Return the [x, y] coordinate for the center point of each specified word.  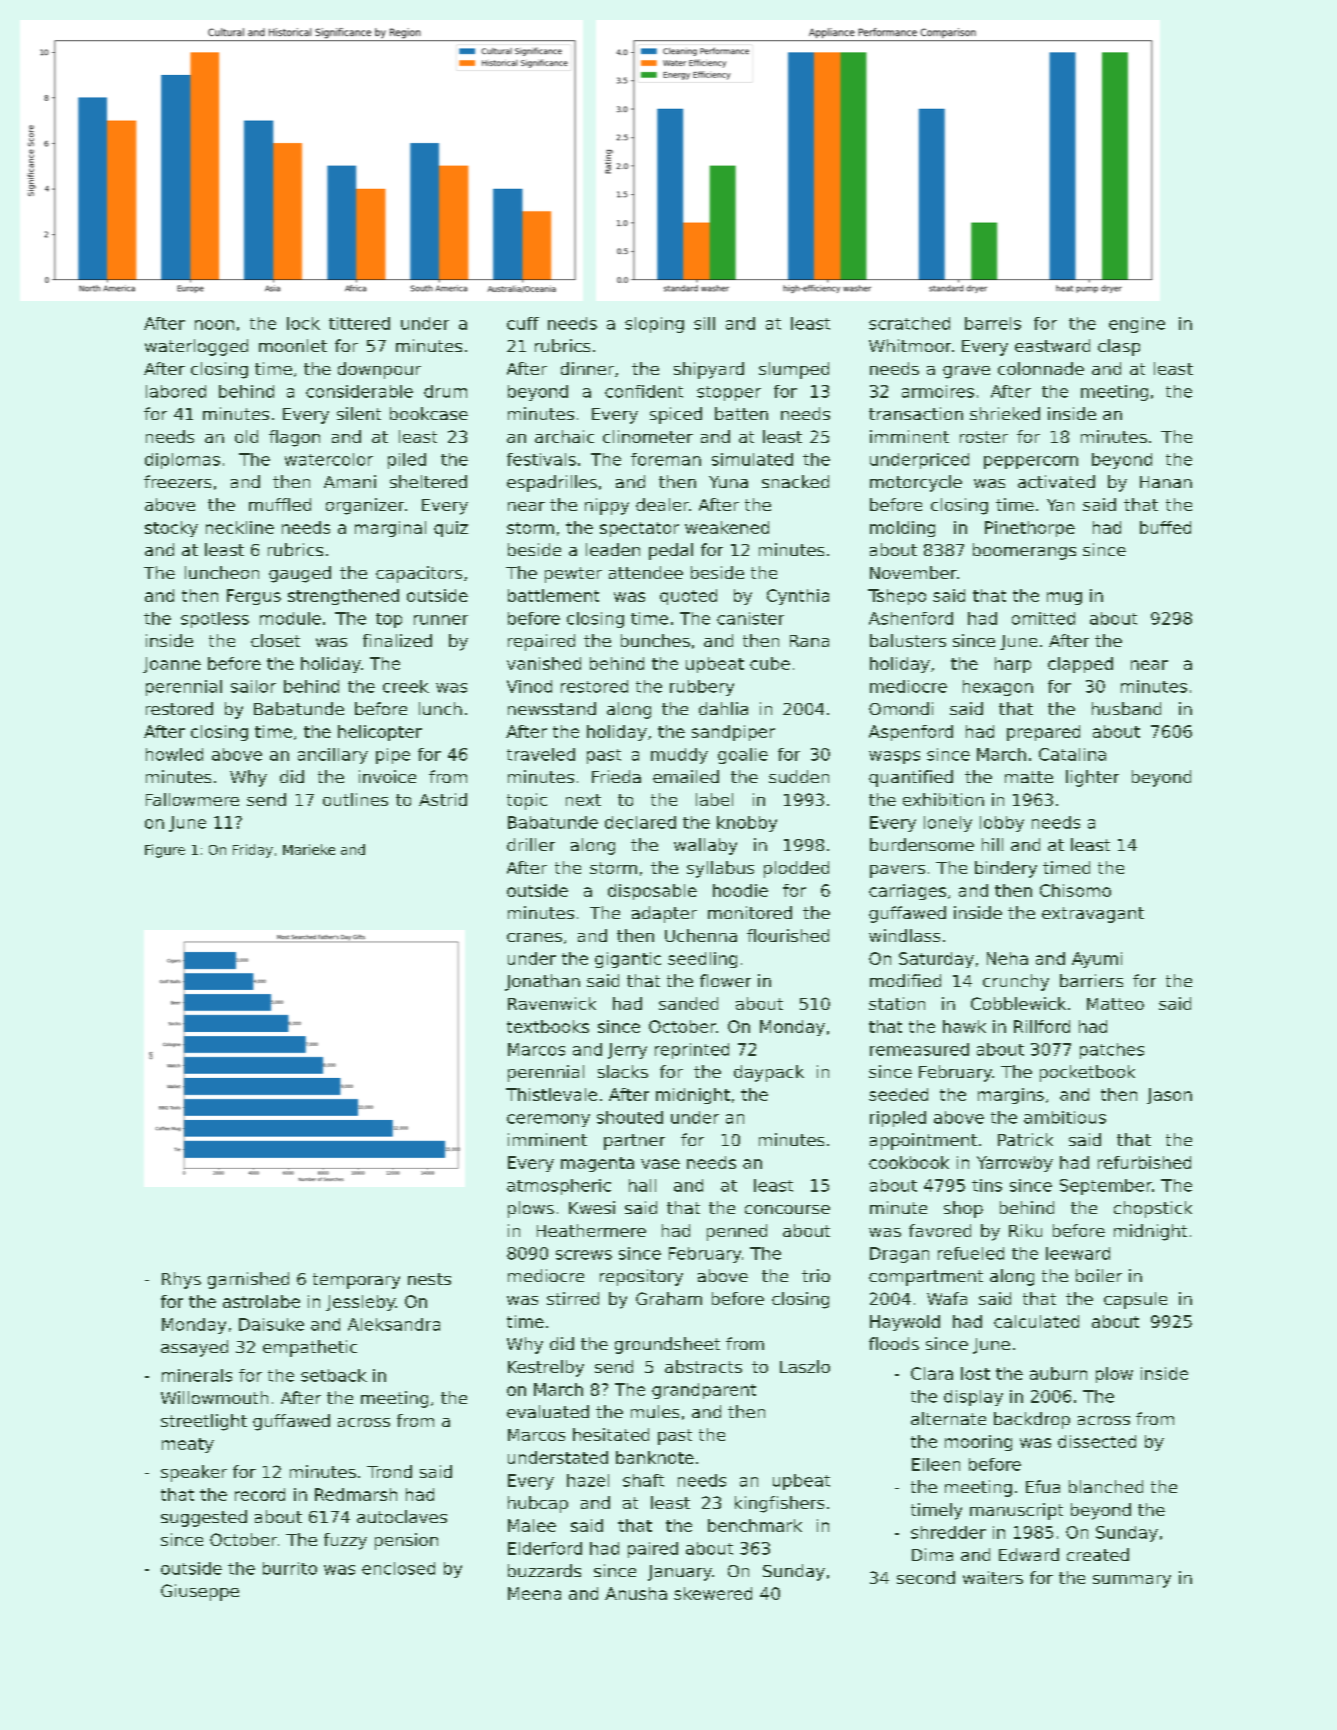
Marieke [309, 849]
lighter [1092, 778]
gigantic [628, 960]
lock [303, 323]
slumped [794, 370]
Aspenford [911, 733]
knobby [747, 824]
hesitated [611, 1434]
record [260, 1494]
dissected [1097, 1441]
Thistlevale [551, 1094]
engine [1137, 325]
